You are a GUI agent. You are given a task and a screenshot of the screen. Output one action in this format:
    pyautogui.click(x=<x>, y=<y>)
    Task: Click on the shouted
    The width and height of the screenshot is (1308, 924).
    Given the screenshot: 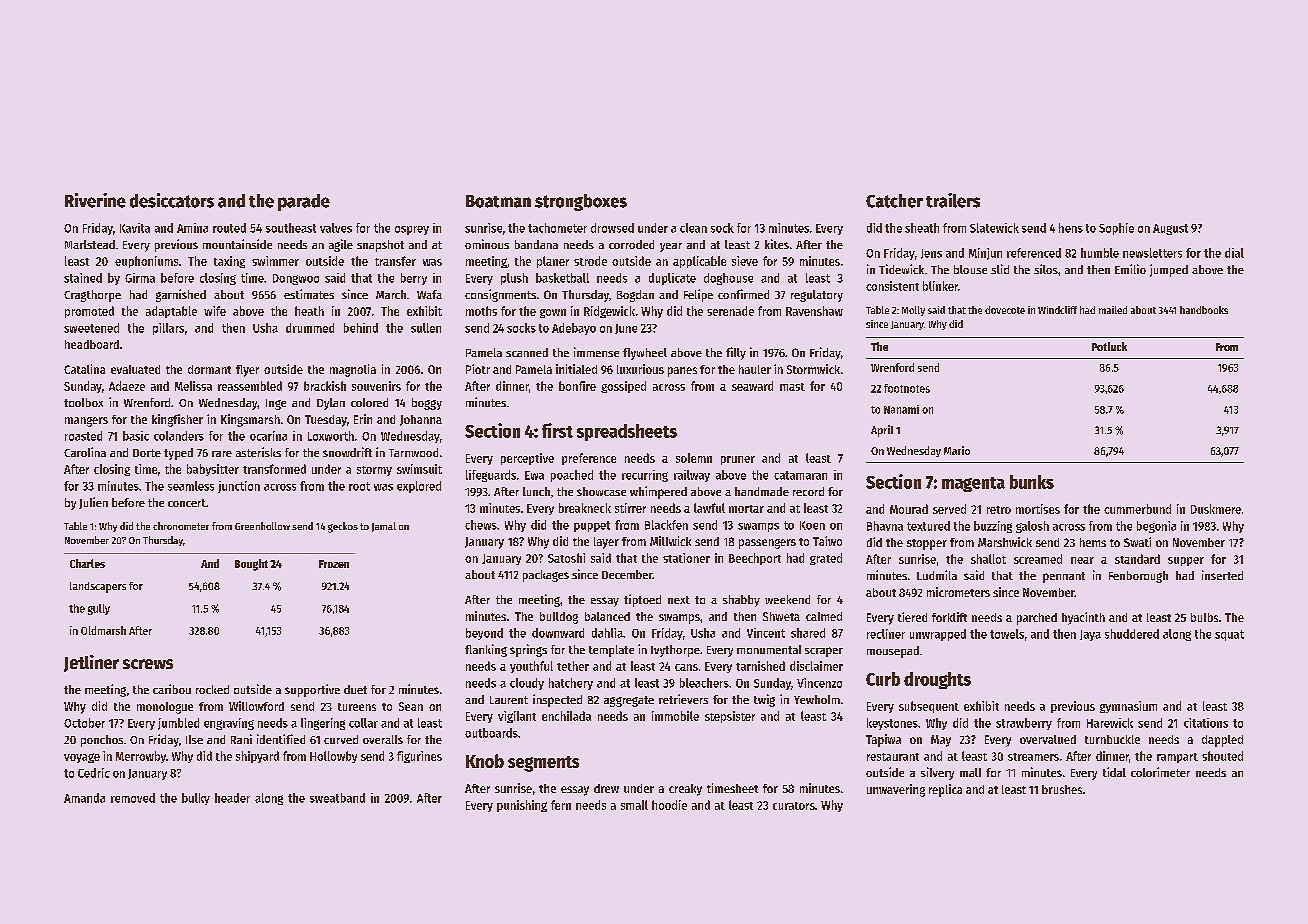 What is the action you would take?
    pyautogui.click(x=1222, y=756)
